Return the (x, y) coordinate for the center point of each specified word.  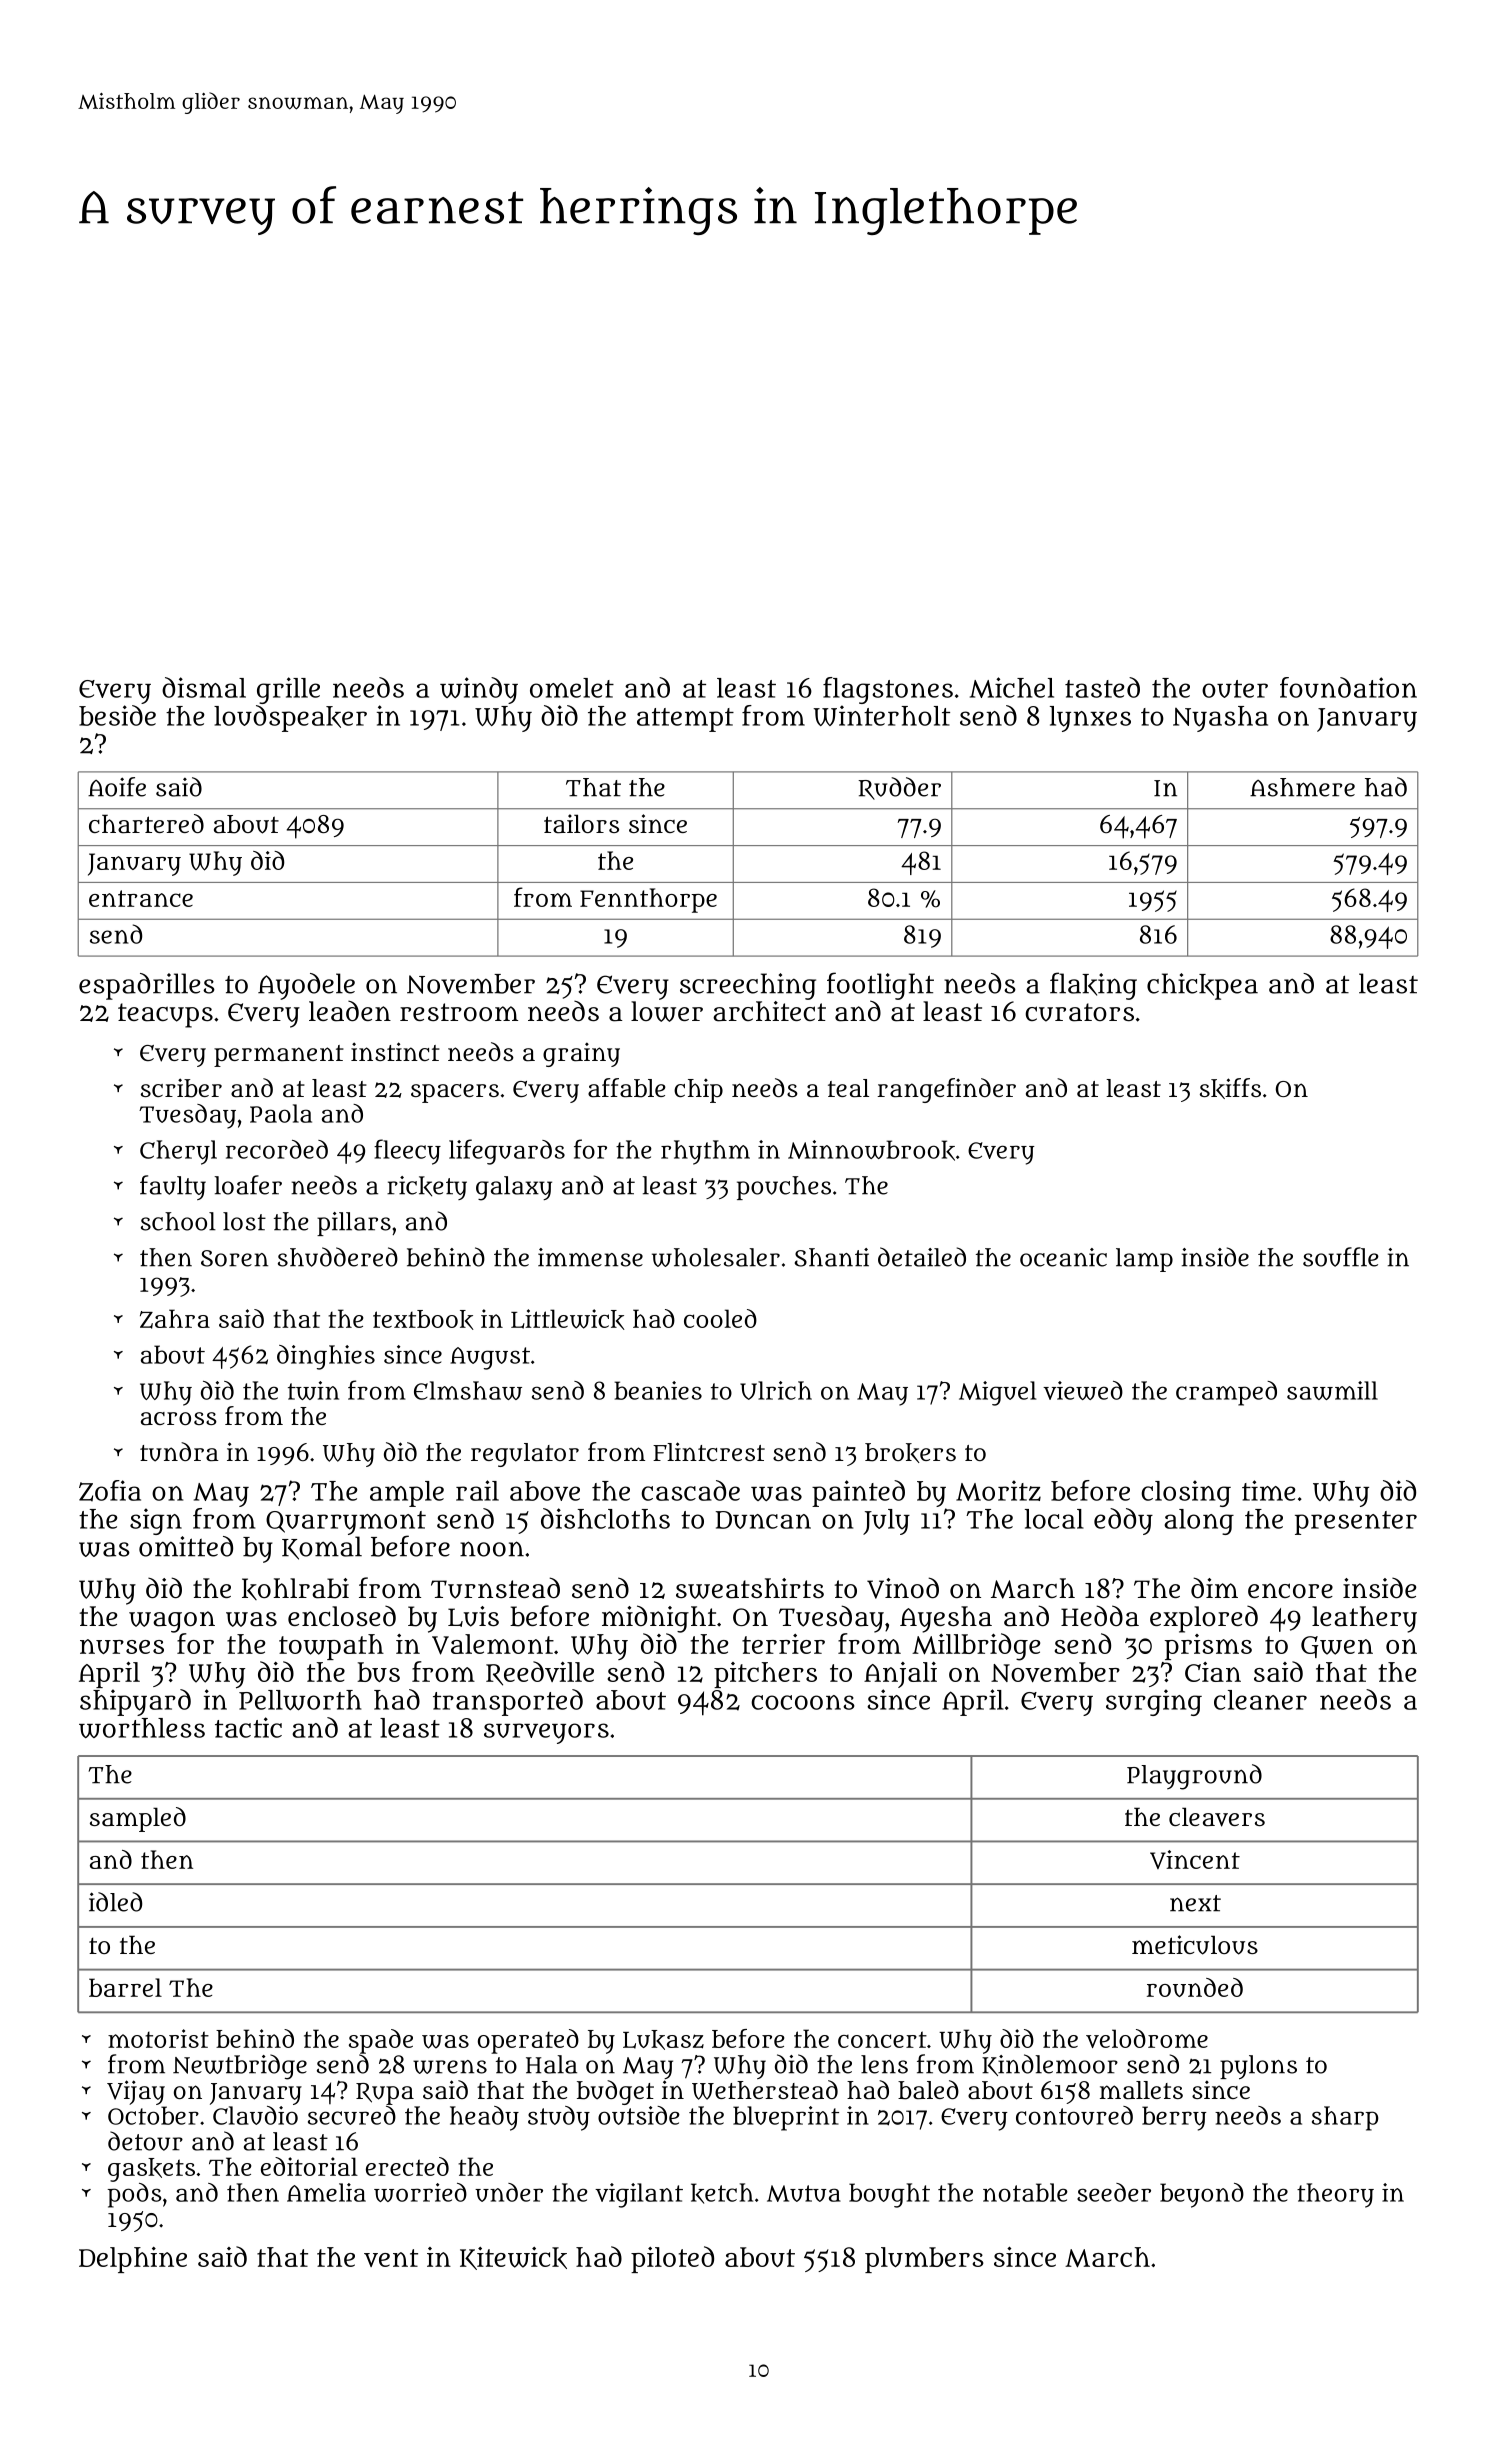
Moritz (998, 1490)
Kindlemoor (1050, 2065)
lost (244, 1221)
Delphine (133, 2260)
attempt (685, 720)
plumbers (924, 2260)
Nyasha (1220, 719)
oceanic (1063, 1257)
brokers (910, 1453)
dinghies (326, 1357)
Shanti (832, 1257)
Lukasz (663, 2040)
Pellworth (300, 1700)
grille (288, 690)
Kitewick (513, 2258)
